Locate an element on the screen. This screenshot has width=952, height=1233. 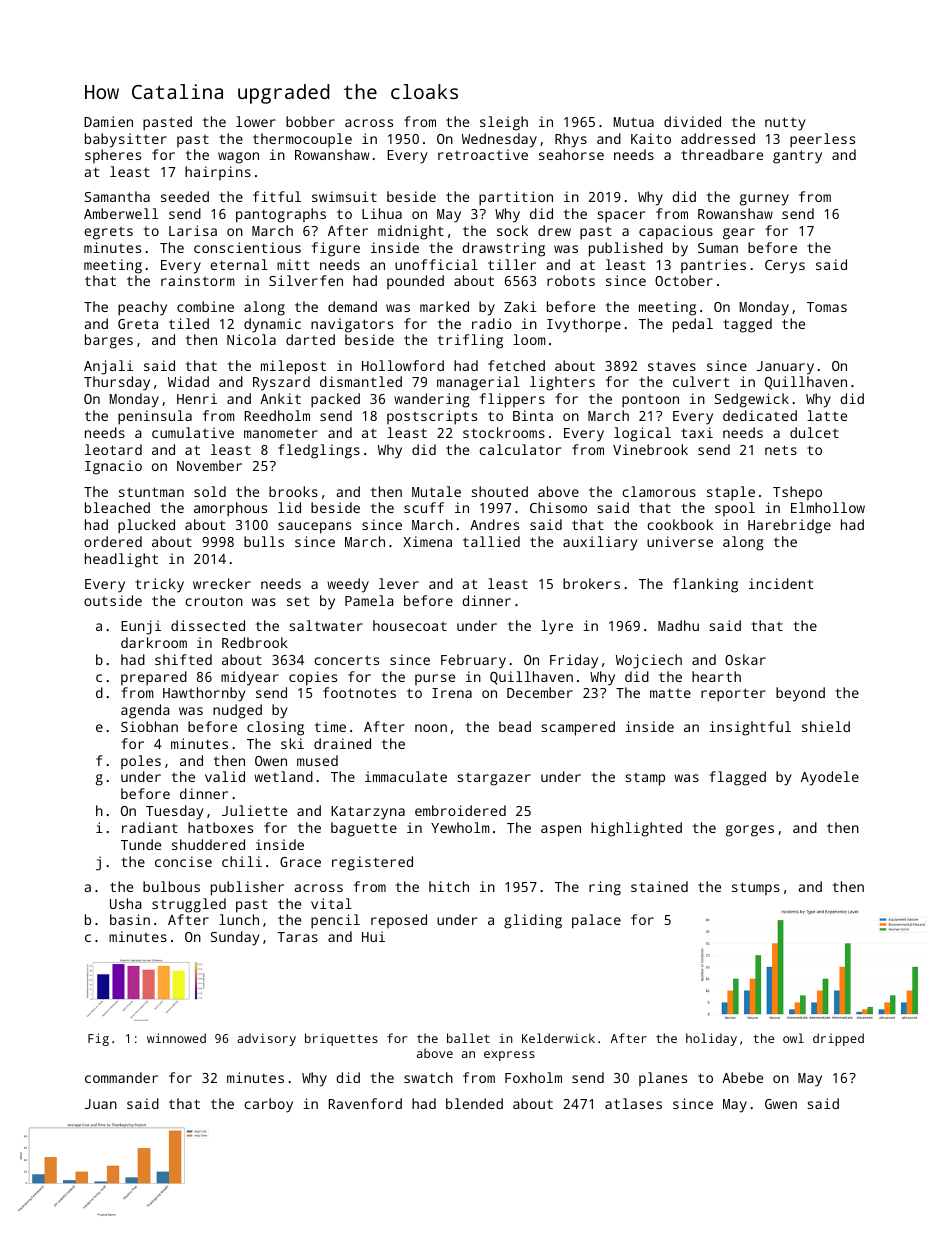
sleigh is located at coordinates (504, 123).
